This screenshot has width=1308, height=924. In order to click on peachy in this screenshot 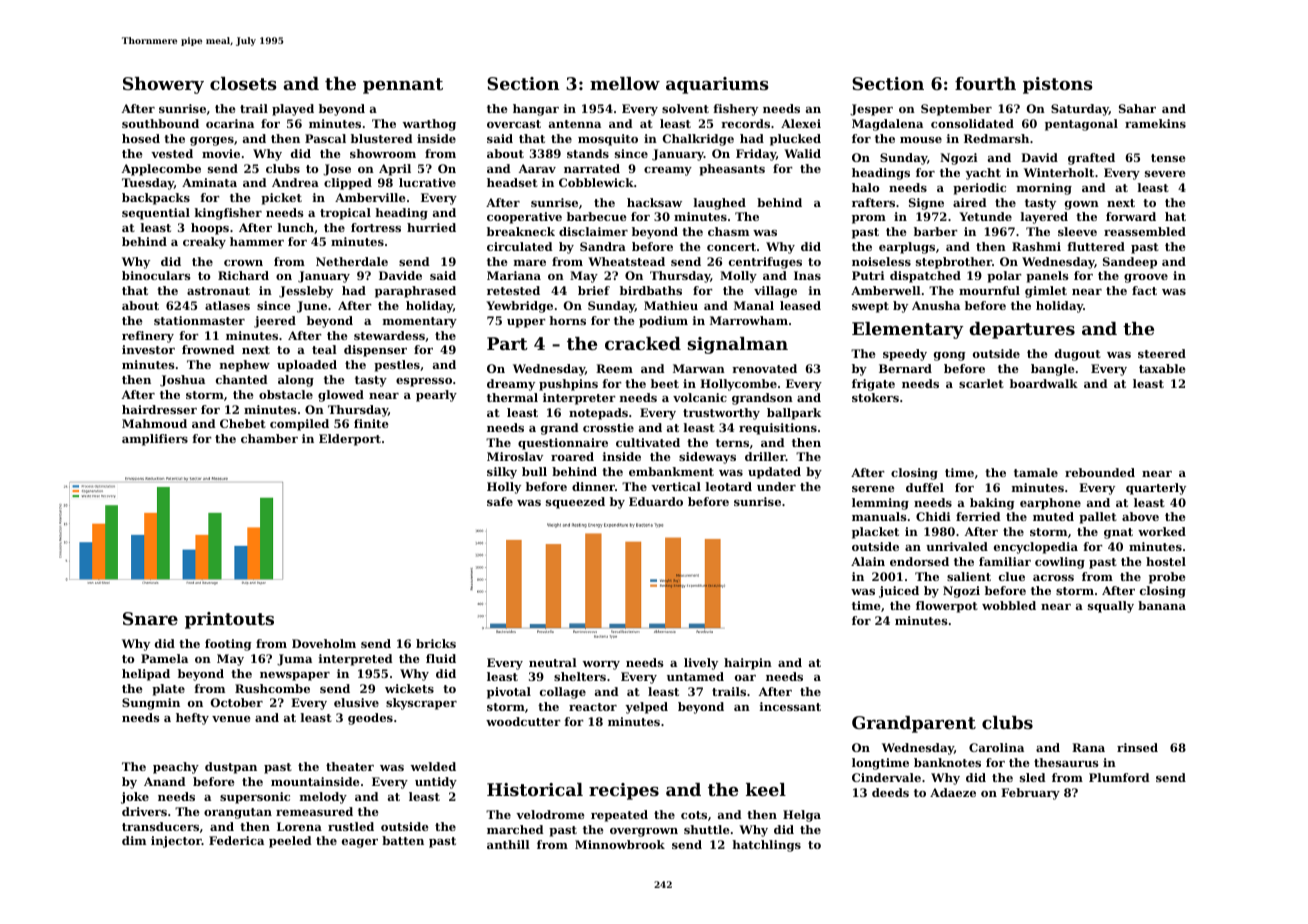, I will do `click(176, 768)`.
